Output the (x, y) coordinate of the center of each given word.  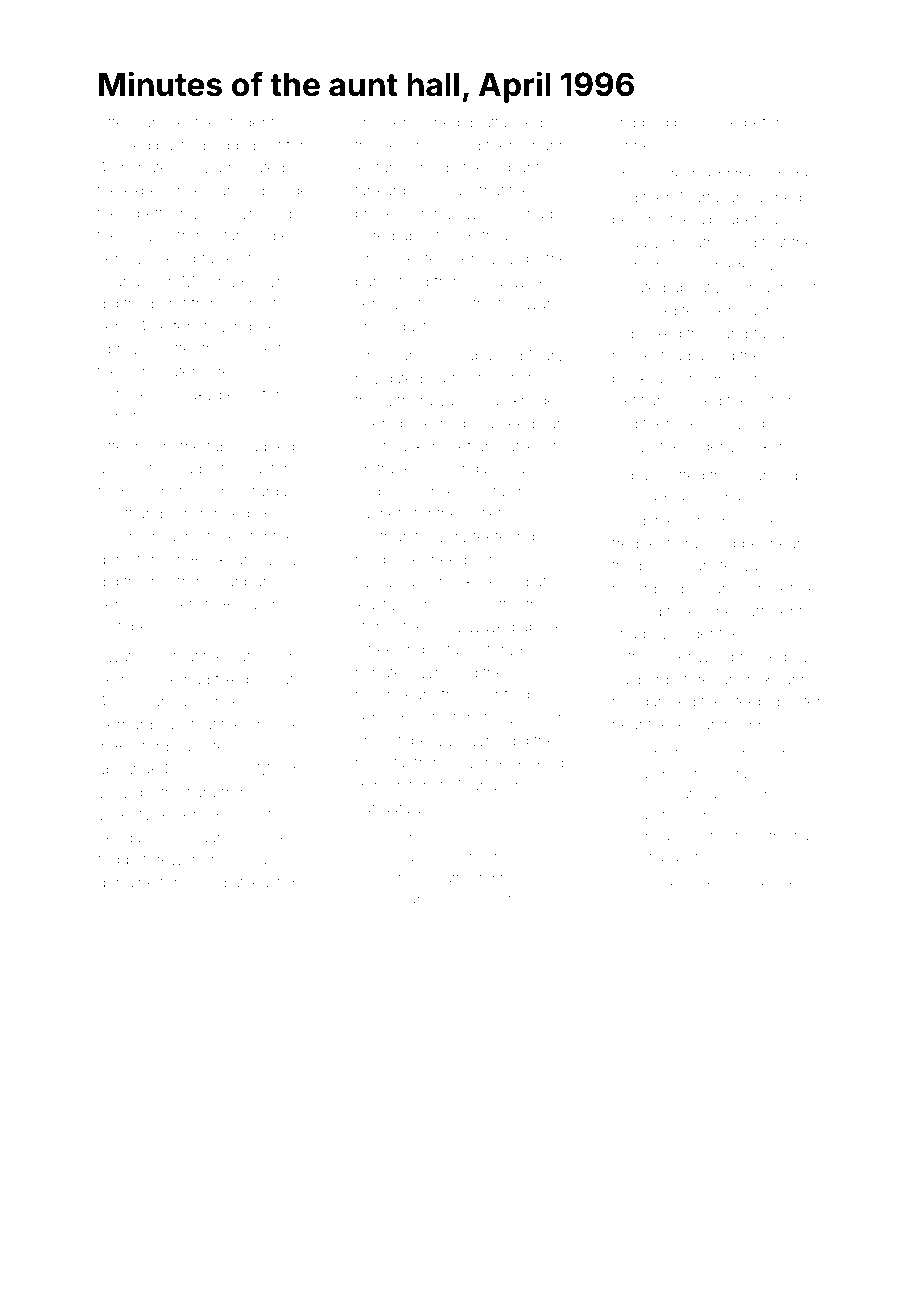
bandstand (392, 281)
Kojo (401, 492)
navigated (389, 380)
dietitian (638, 400)
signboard (430, 900)
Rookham (224, 559)
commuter (160, 372)
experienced (168, 192)
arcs (194, 770)
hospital (382, 764)
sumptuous (753, 334)
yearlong (767, 478)
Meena (757, 793)
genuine (126, 885)
